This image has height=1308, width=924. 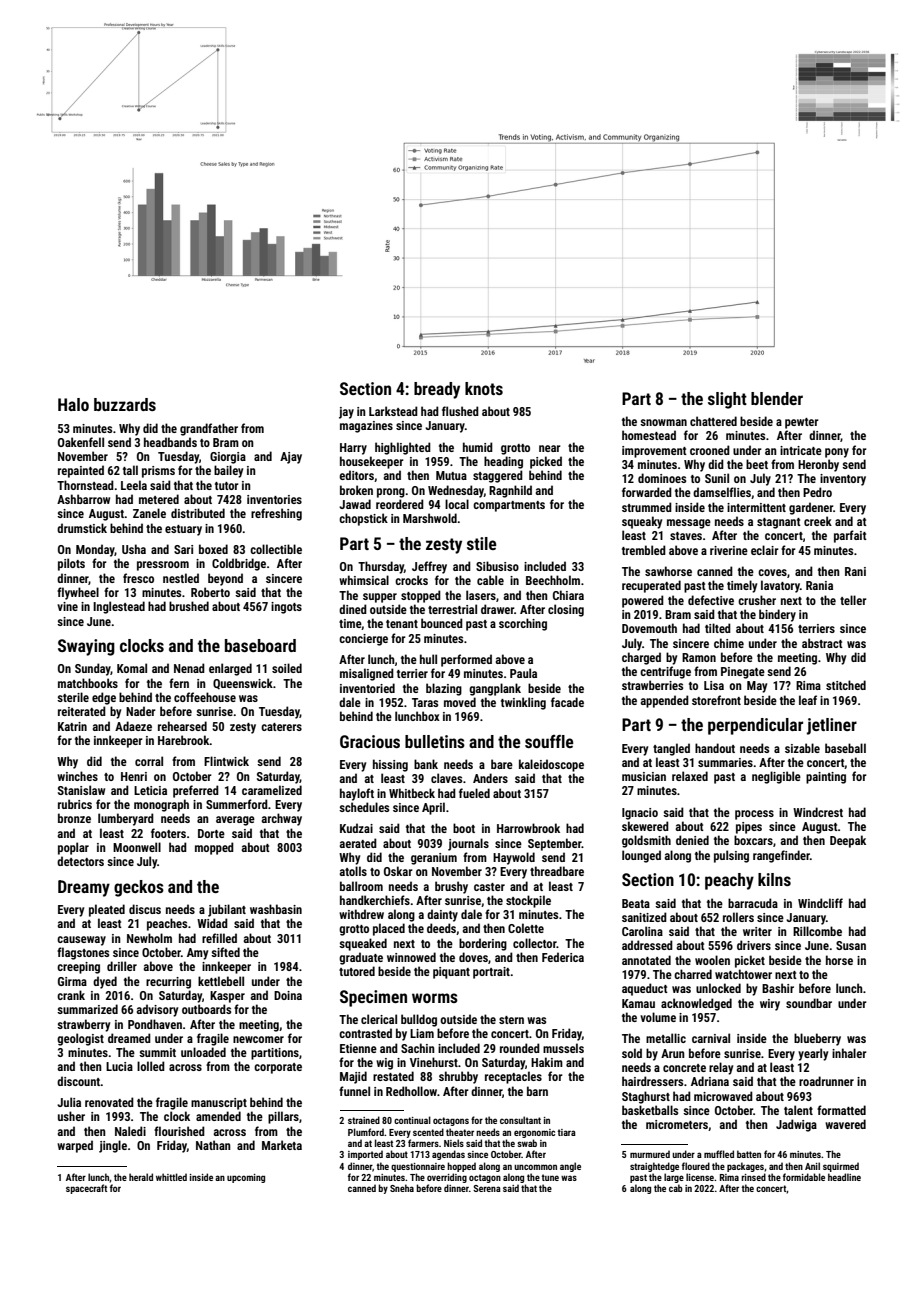 What do you see at coordinates (393, 411) in the image?
I see `Larkstead` at bounding box center [393, 411].
